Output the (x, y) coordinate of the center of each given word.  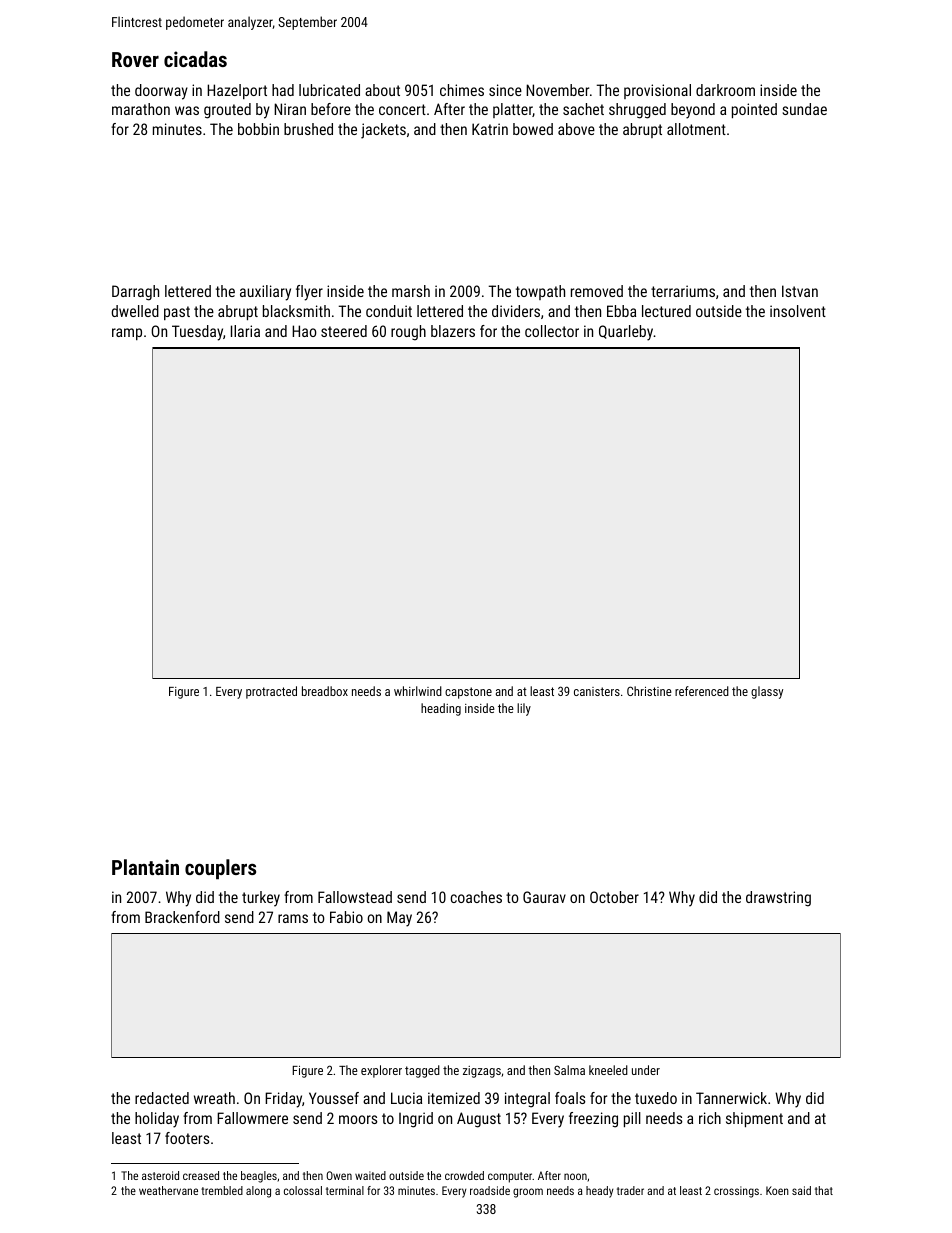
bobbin (258, 129)
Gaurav (544, 897)
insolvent (798, 311)
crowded (464, 1175)
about (382, 90)
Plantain (145, 867)
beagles (259, 1177)
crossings (736, 1192)
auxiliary (265, 293)
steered (344, 331)
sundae (805, 109)
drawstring (778, 899)
